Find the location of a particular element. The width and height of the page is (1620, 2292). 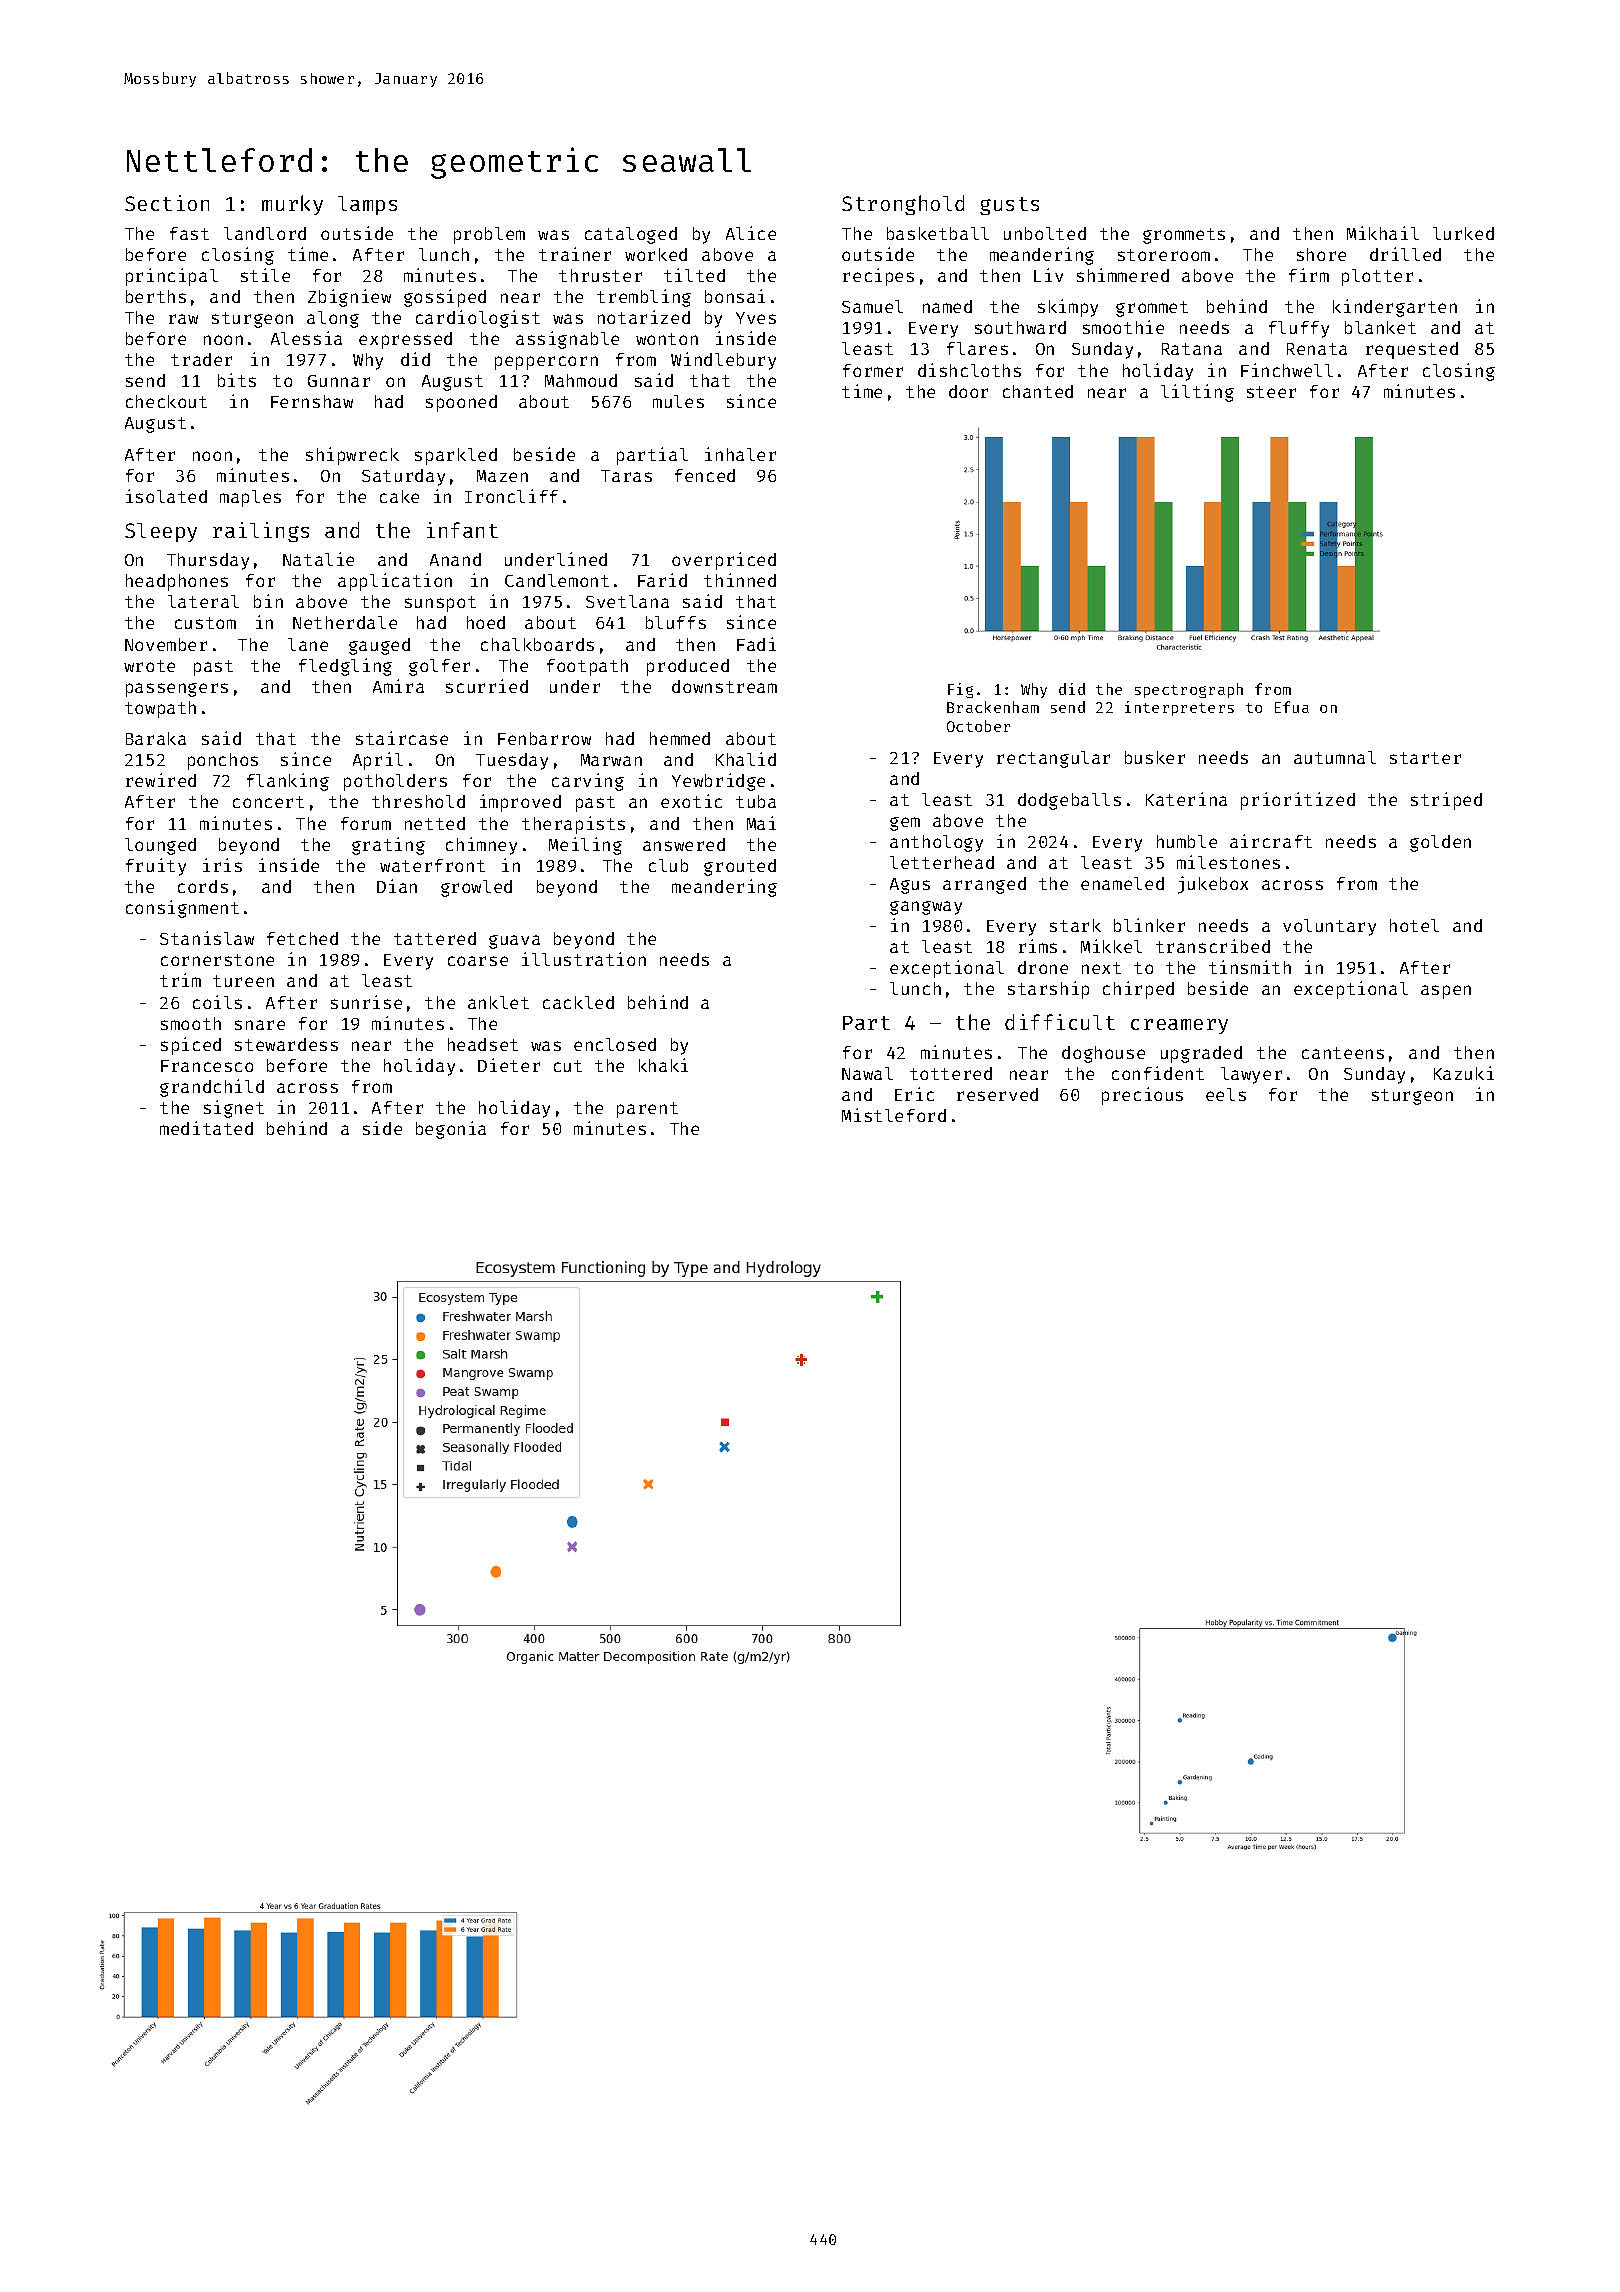

Mistleford is located at coordinates (894, 1115).
